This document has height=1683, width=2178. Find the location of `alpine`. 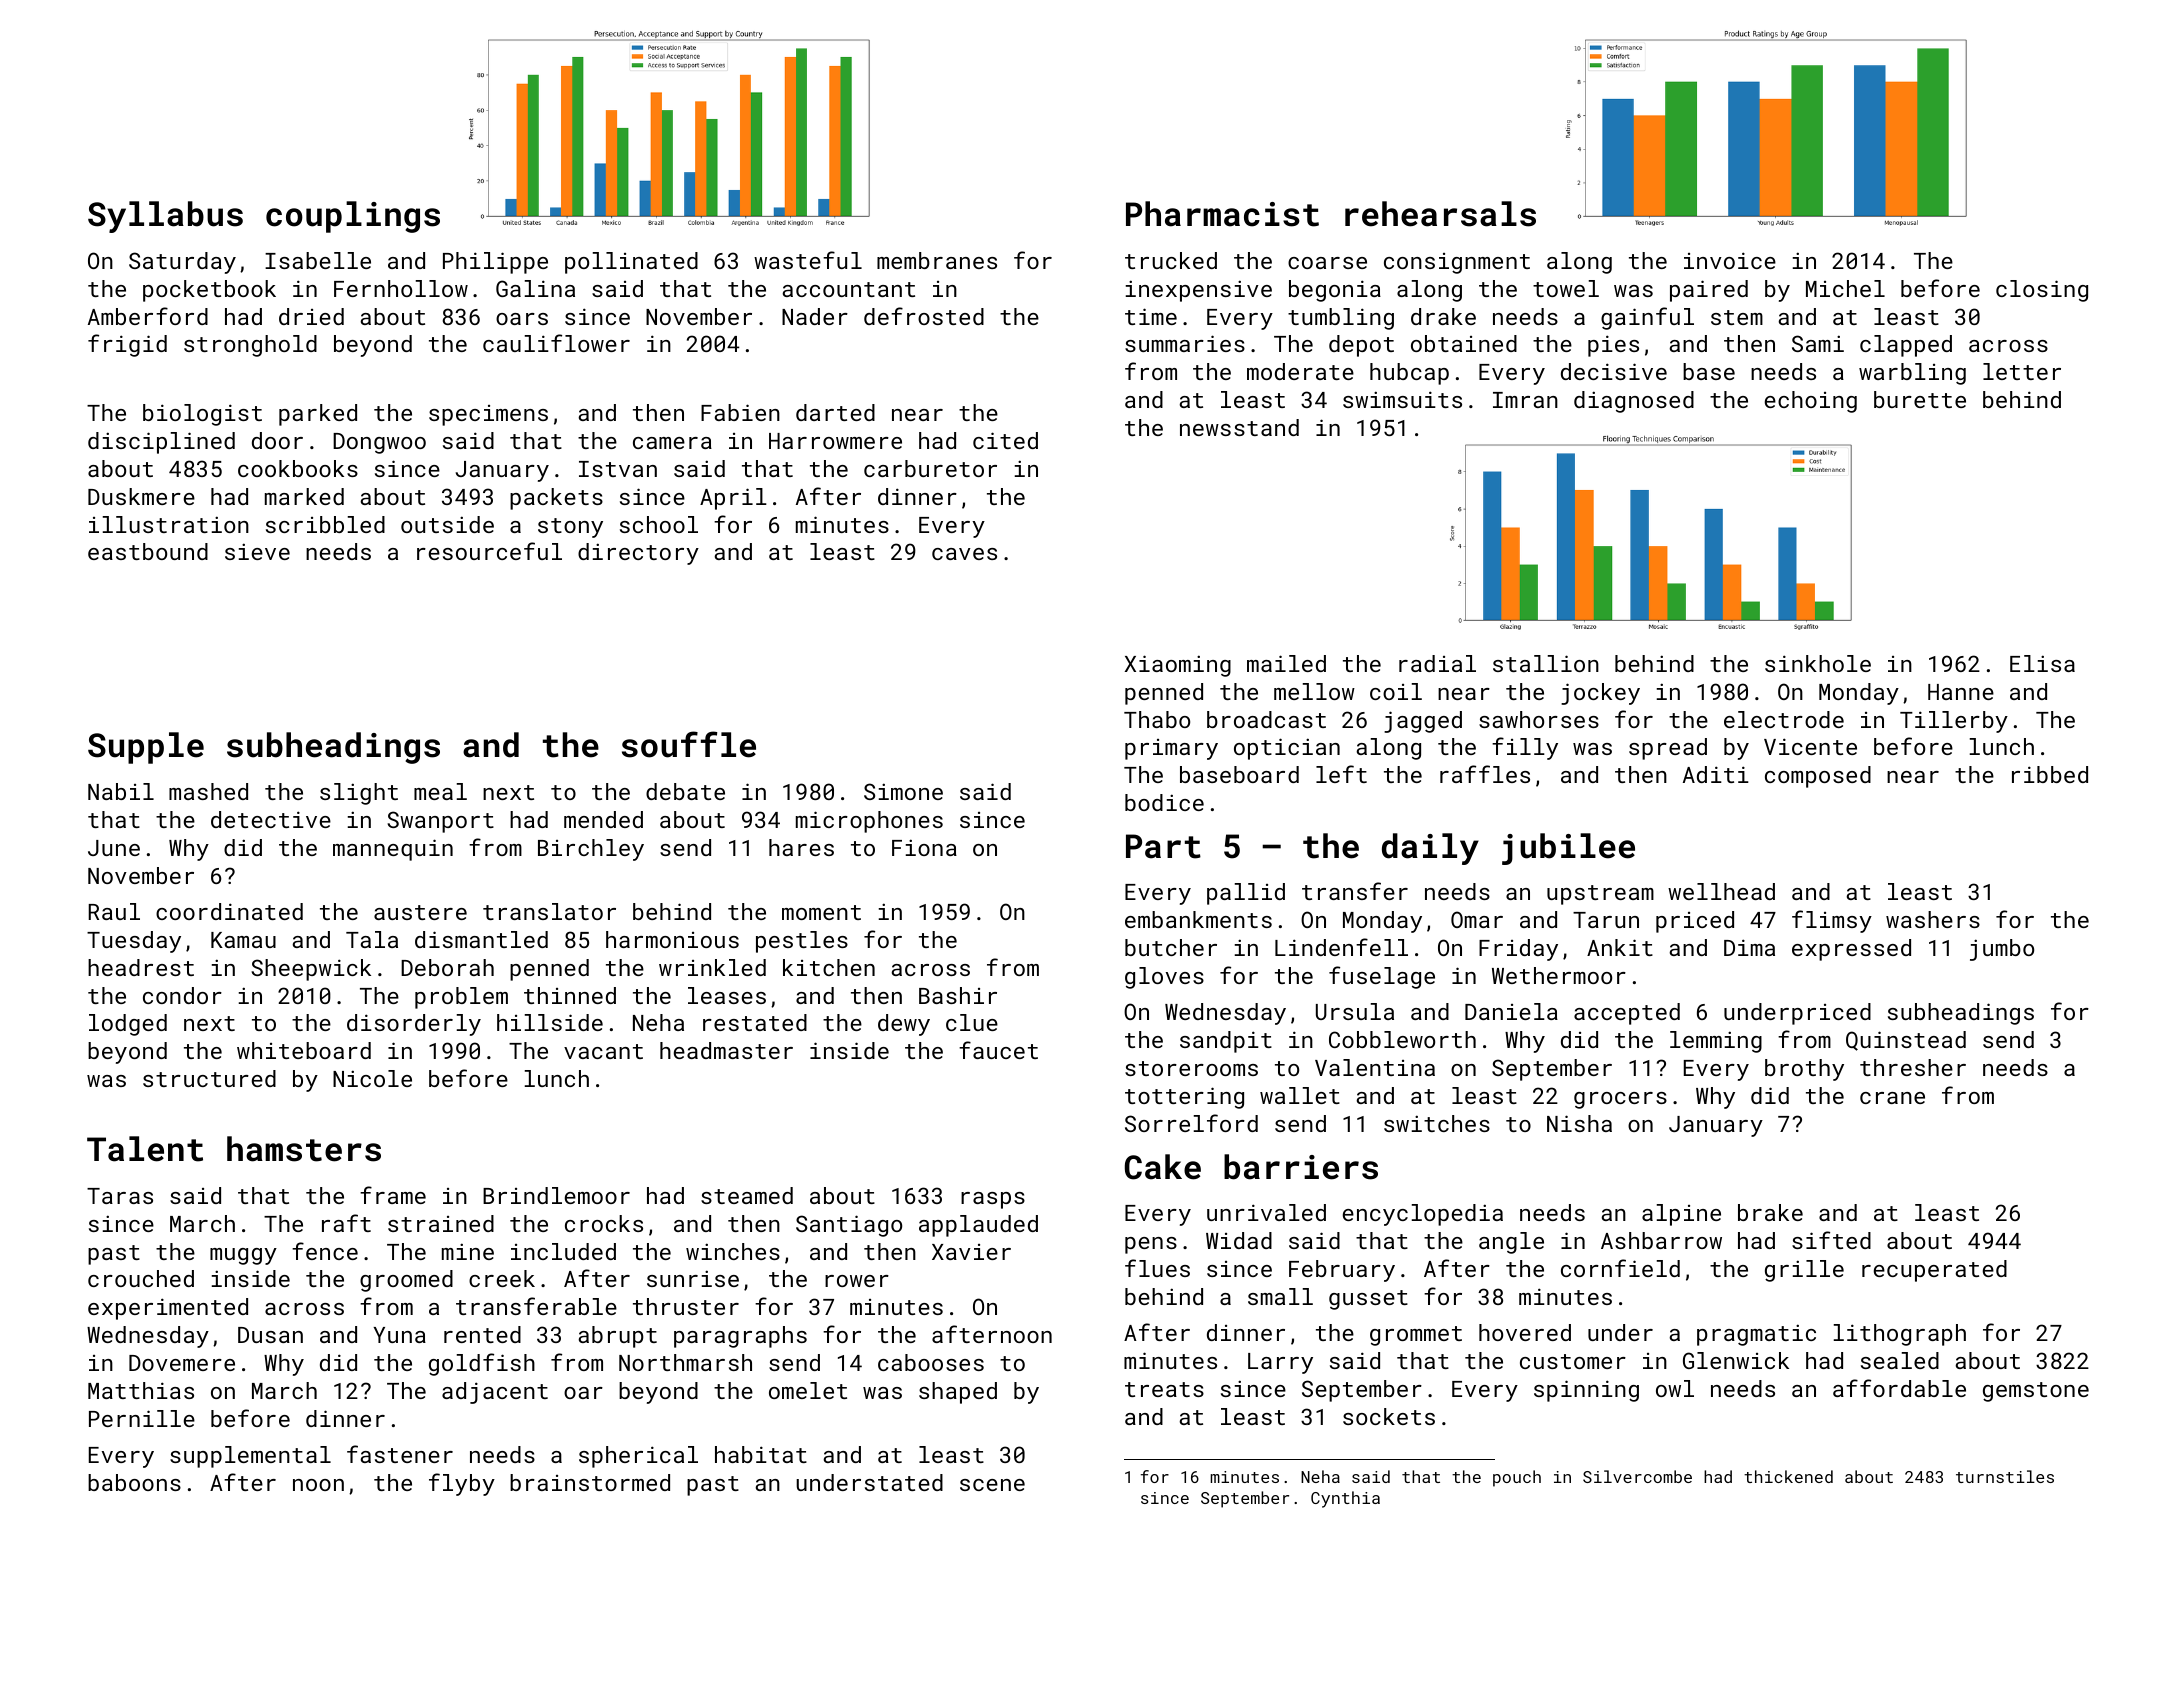

alpine is located at coordinates (1681, 1215).
